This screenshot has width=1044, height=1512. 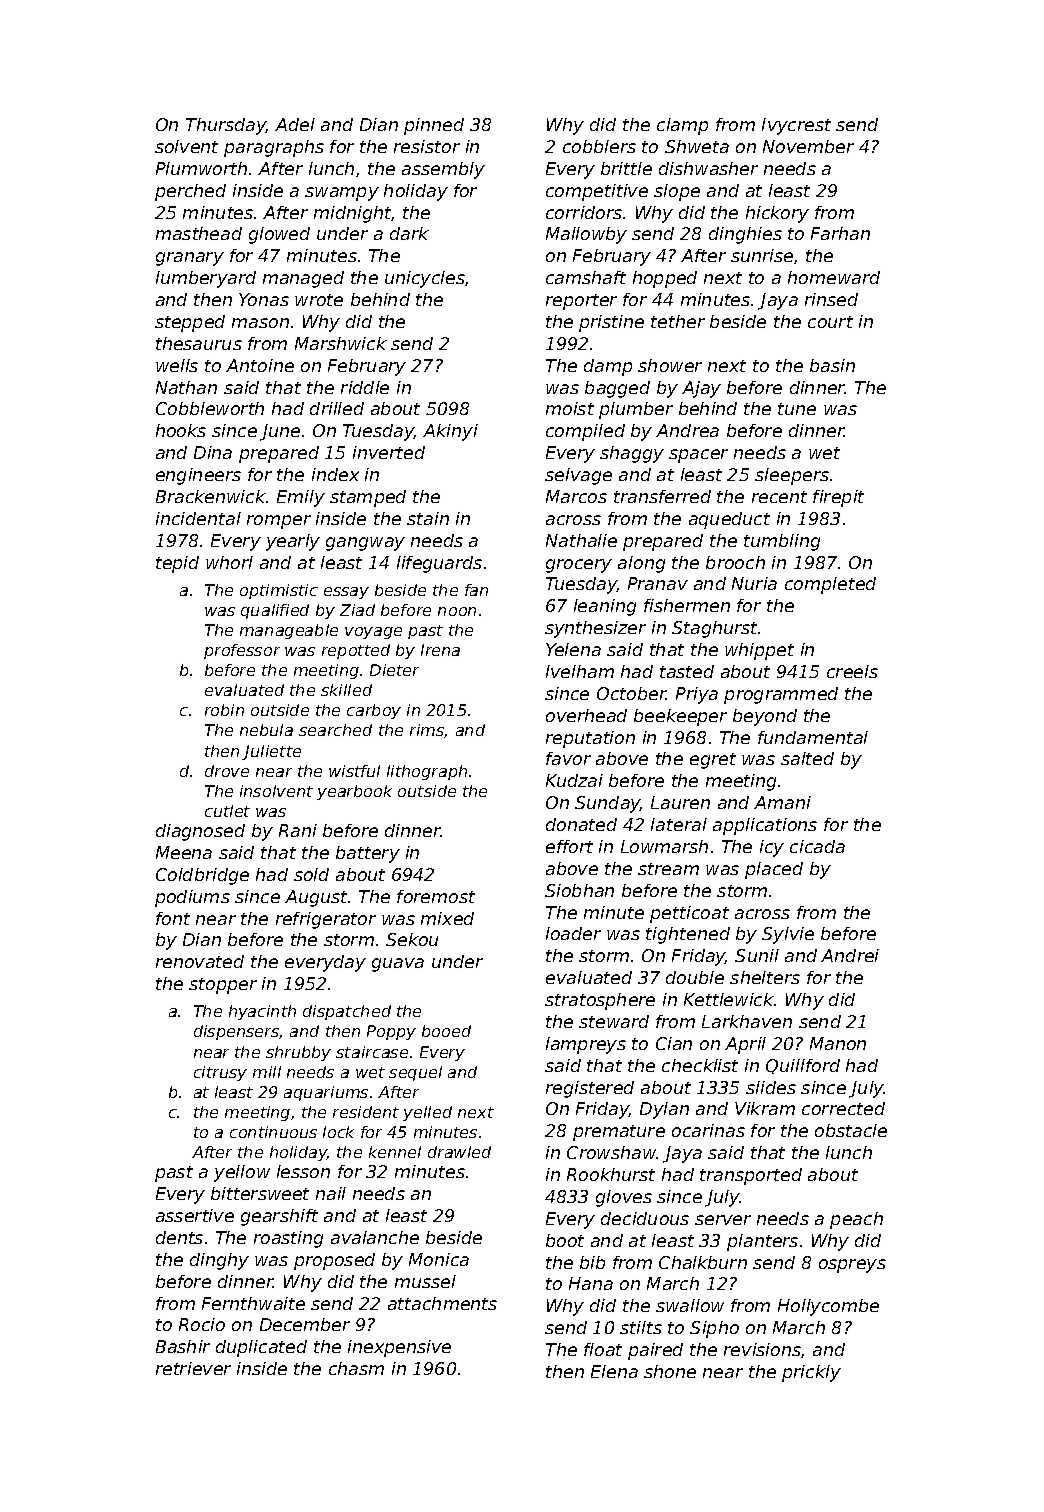 I want to click on Plumworth, so click(x=201, y=168).
